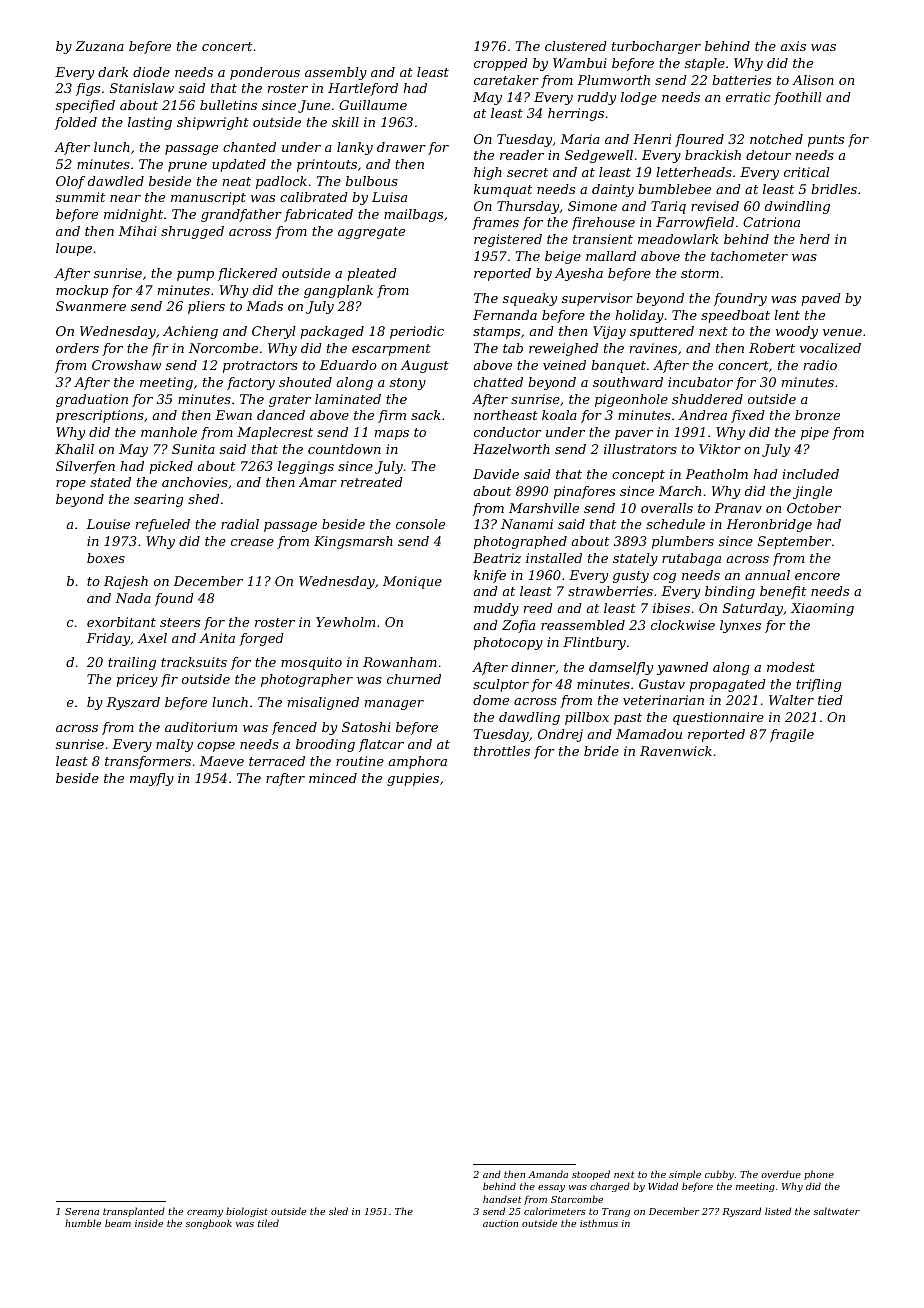 The height and width of the screenshot is (1308, 924). Describe the element at coordinates (500, 1223) in the screenshot. I see `auction` at that location.
